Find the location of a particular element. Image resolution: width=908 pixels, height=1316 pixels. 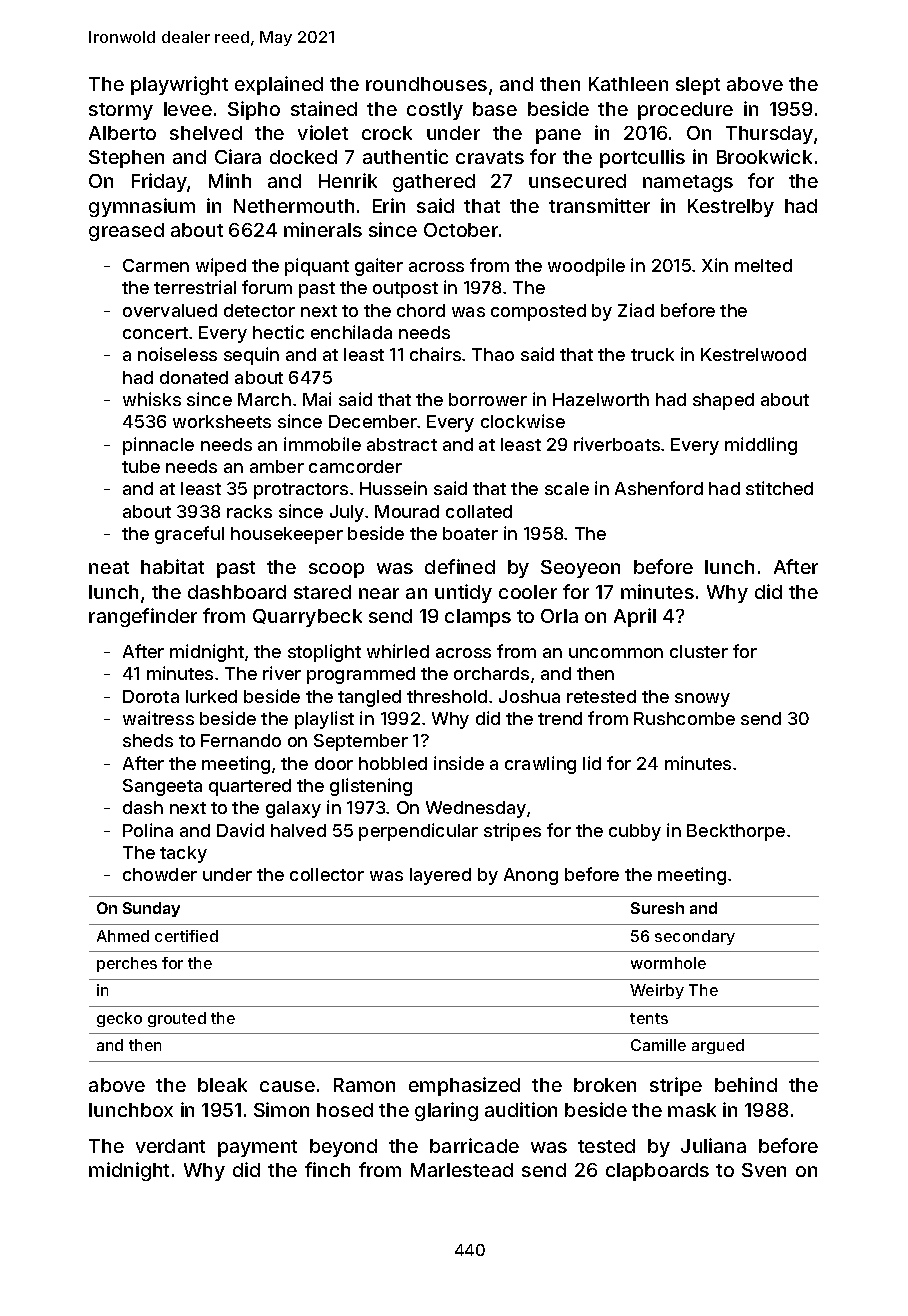

collector is located at coordinates (327, 874).
